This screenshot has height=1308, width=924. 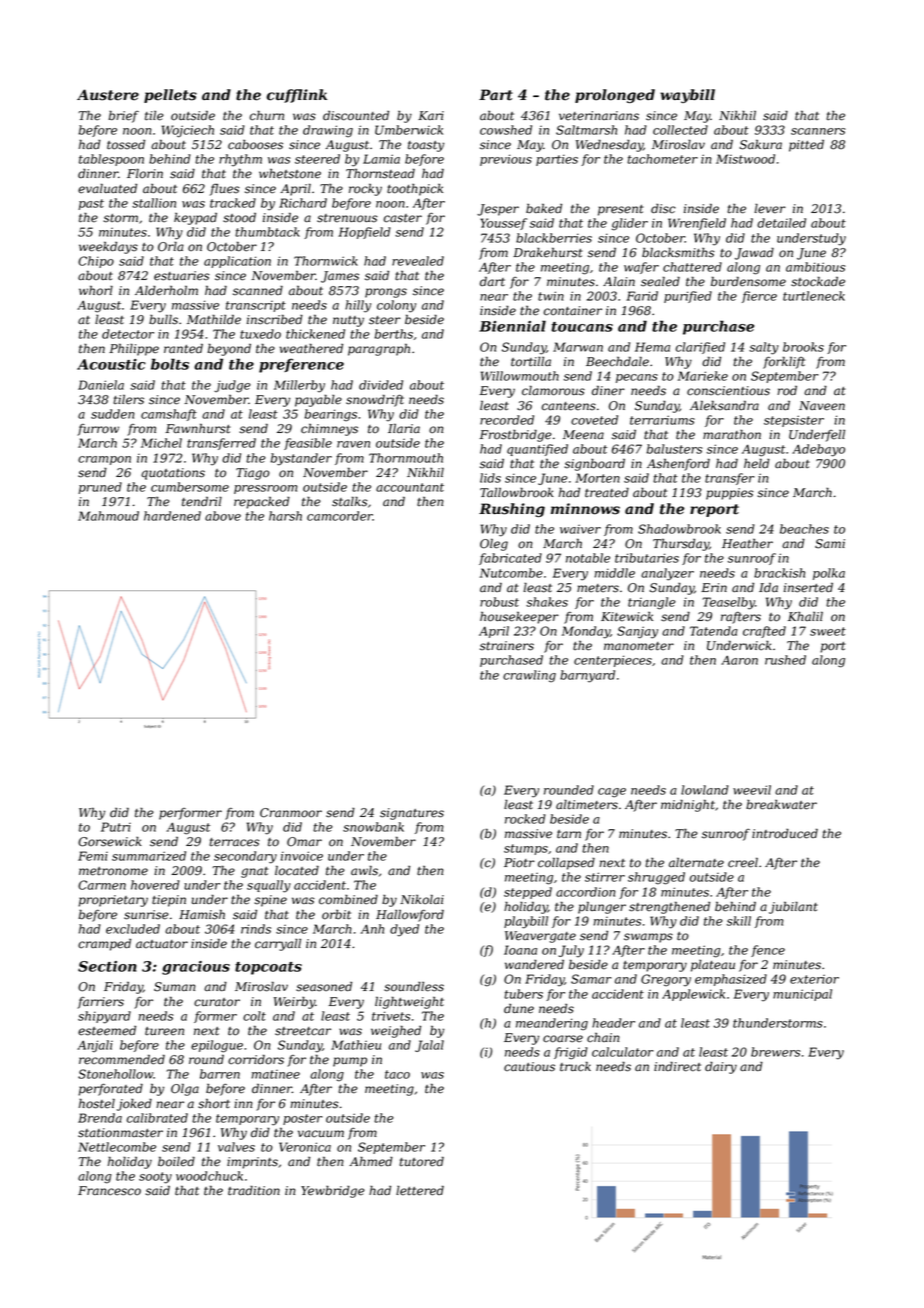 What do you see at coordinates (254, 1191) in the screenshot?
I see `tradition` at bounding box center [254, 1191].
